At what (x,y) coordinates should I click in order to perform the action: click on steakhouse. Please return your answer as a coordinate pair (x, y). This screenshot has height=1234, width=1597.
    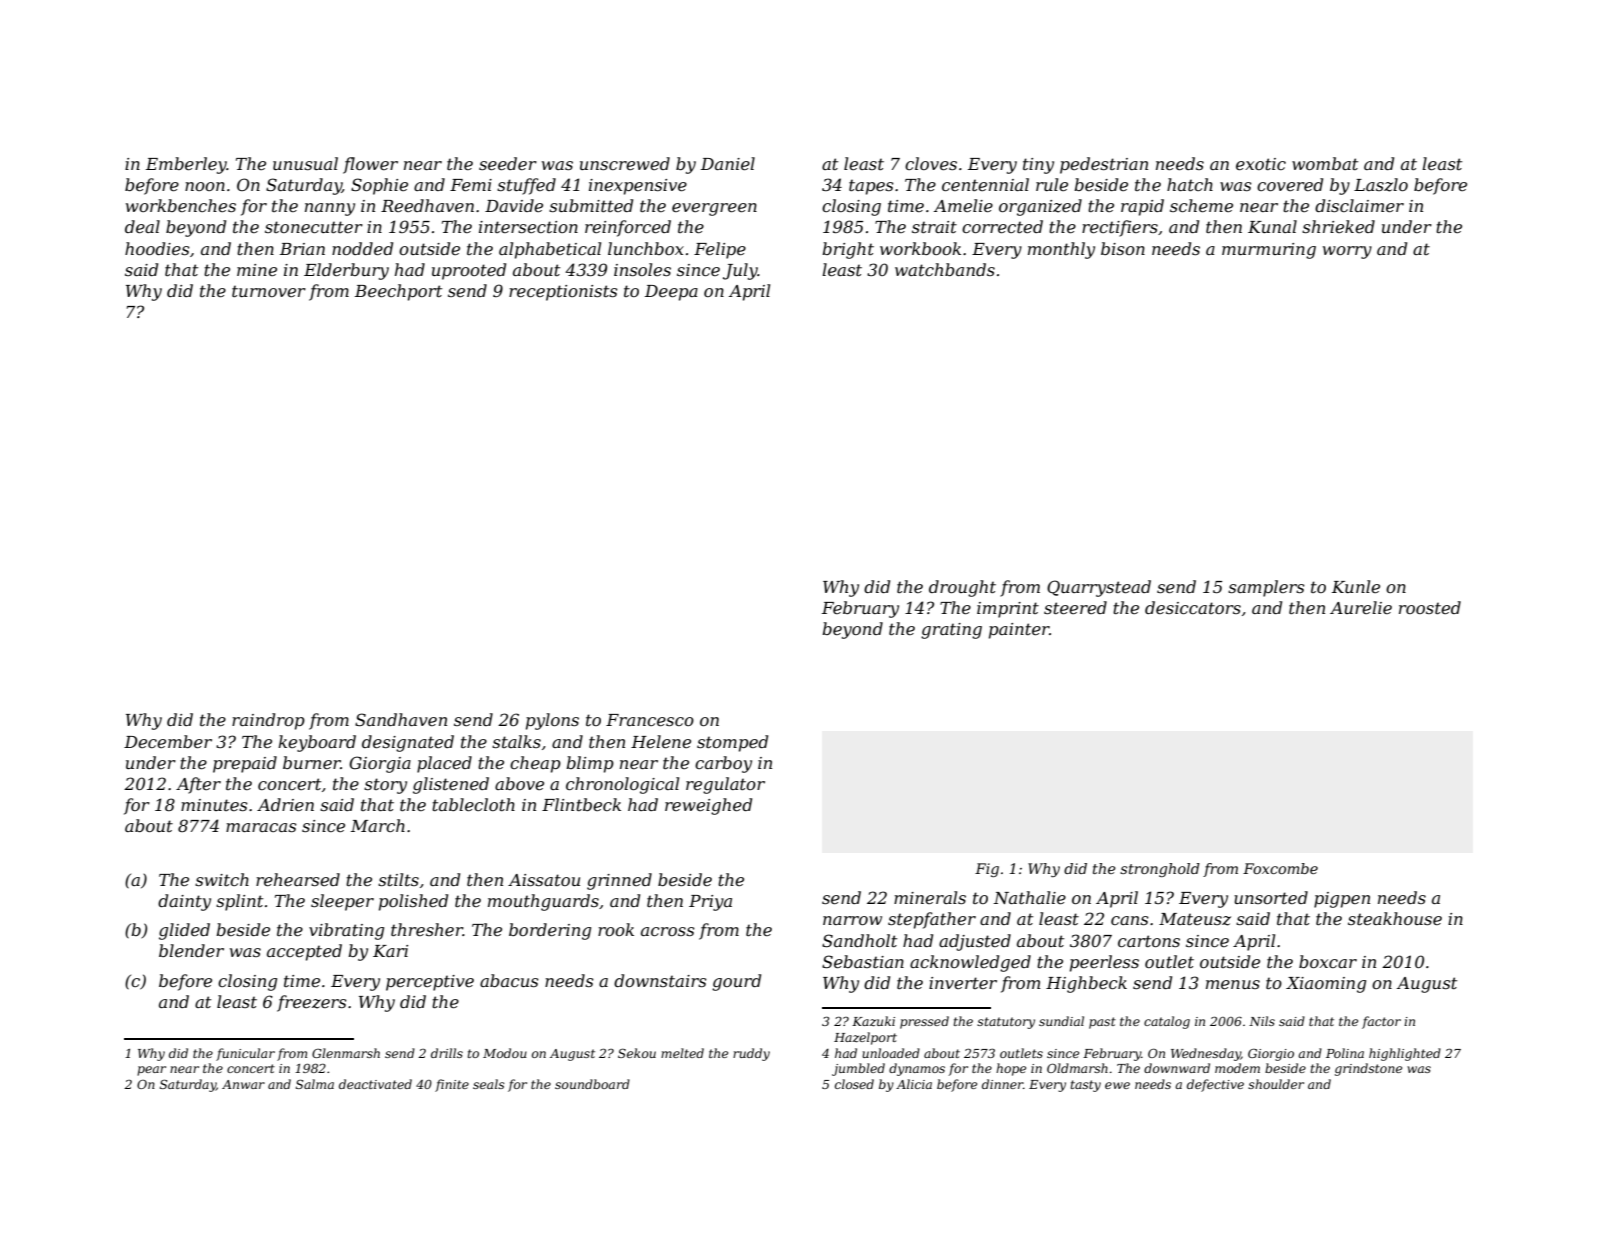
    Looking at the image, I should click on (1395, 918).
